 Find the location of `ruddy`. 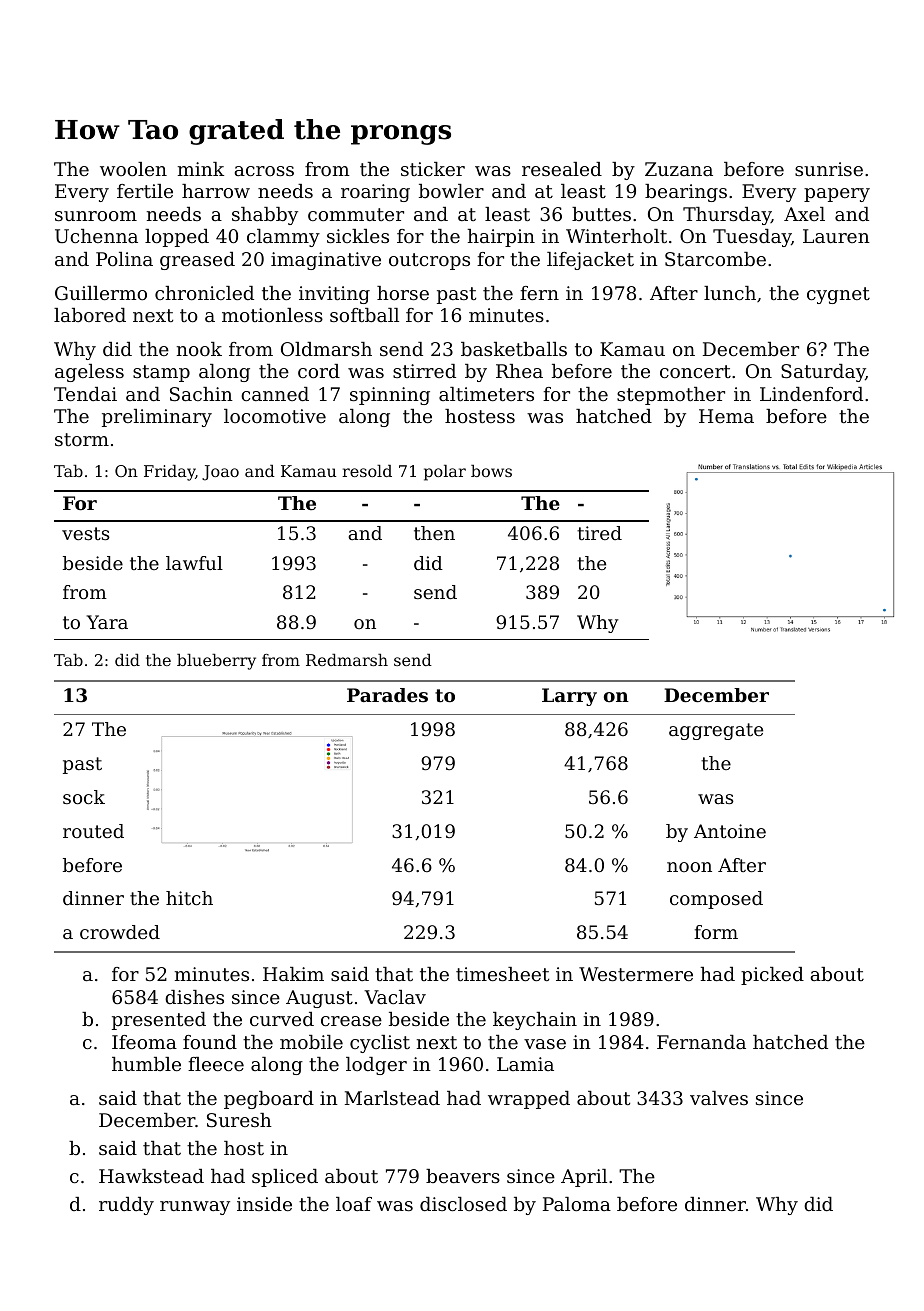

ruddy is located at coordinates (126, 1206).
